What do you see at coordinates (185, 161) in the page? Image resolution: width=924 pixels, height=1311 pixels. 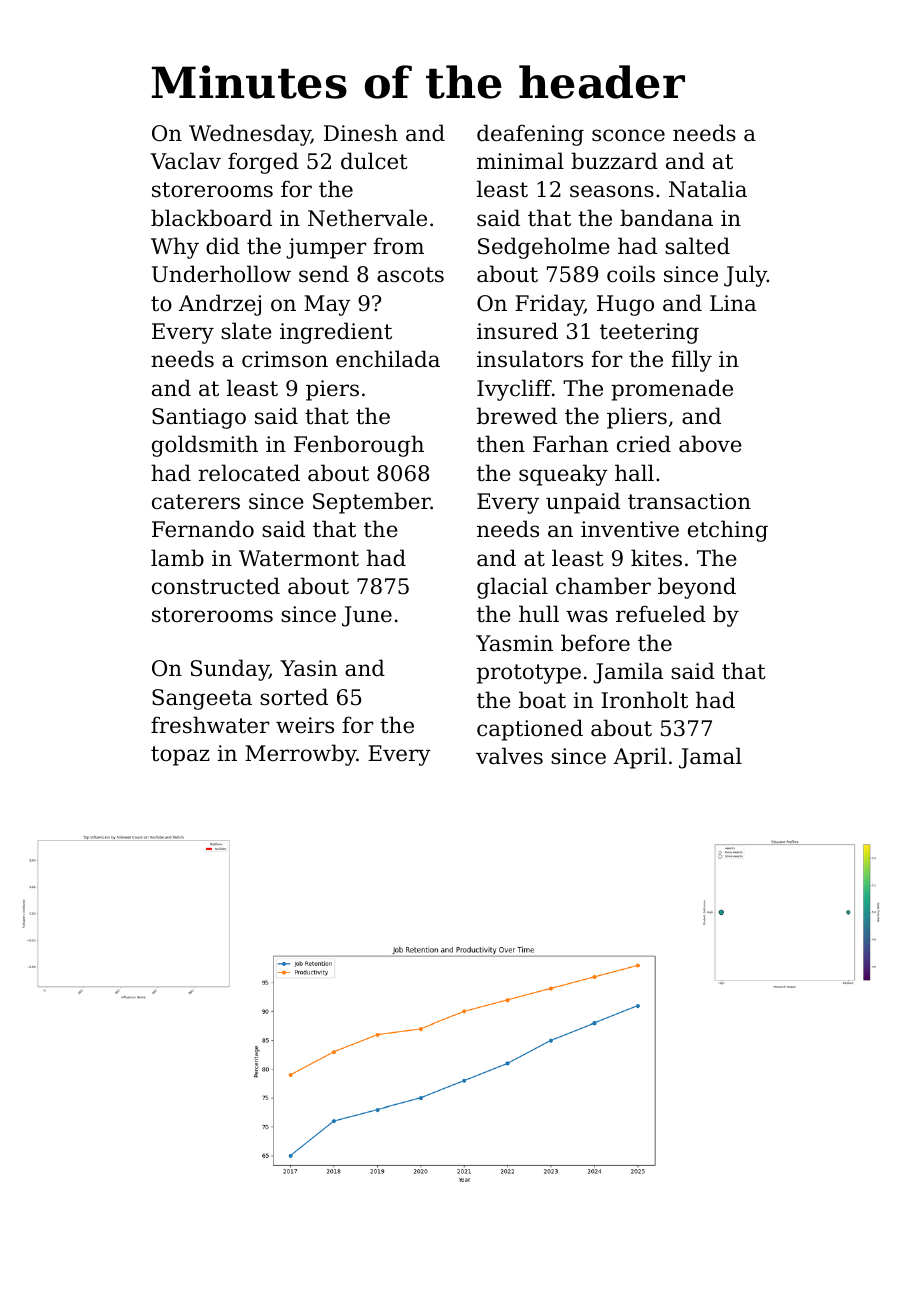 I see `Vaclav` at bounding box center [185, 161].
